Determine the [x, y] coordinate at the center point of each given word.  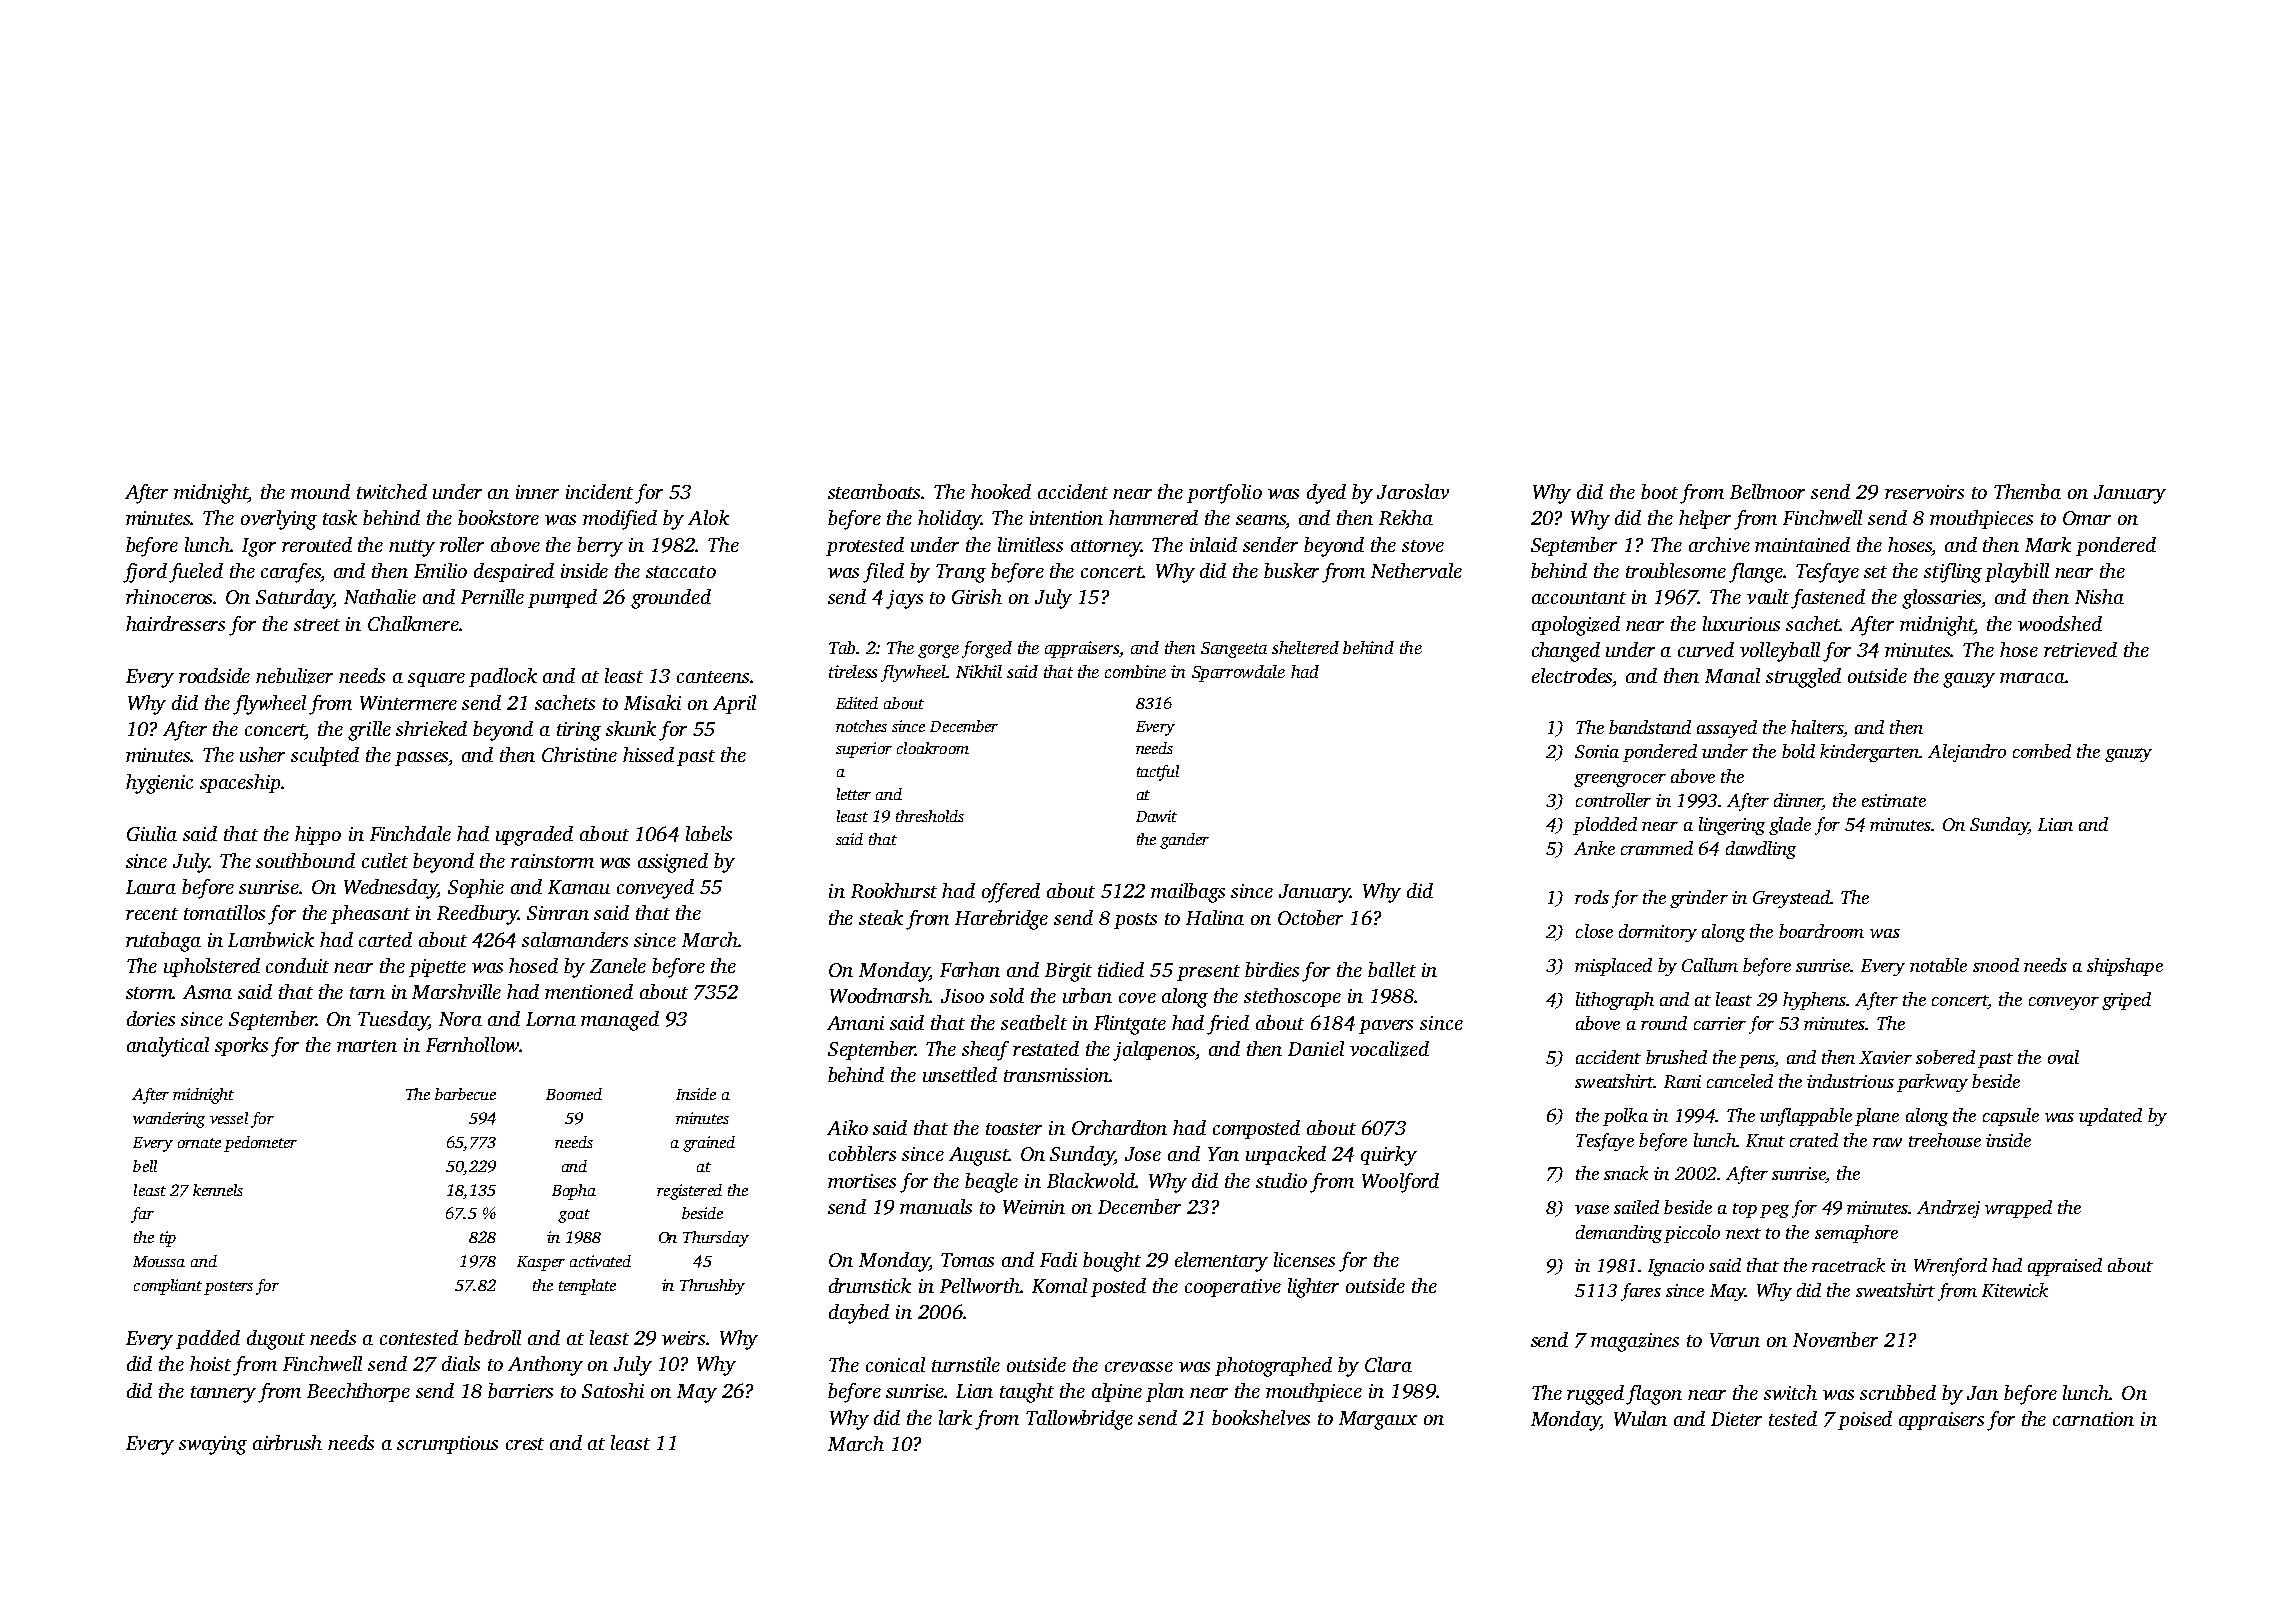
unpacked [1286, 1155]
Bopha [574, 1192]
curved [1706, 649]
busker [1291, 570]
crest [525, 1444]
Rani [1682, 1081]
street [317, 625]
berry [600, 547]
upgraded [534, 836]
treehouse [1945, 1140]
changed [1566, 652]
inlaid [1213, 544]
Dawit [1156, 816]
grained [709, 1144]
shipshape [2125, 967]
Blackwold [1091, 1180]
